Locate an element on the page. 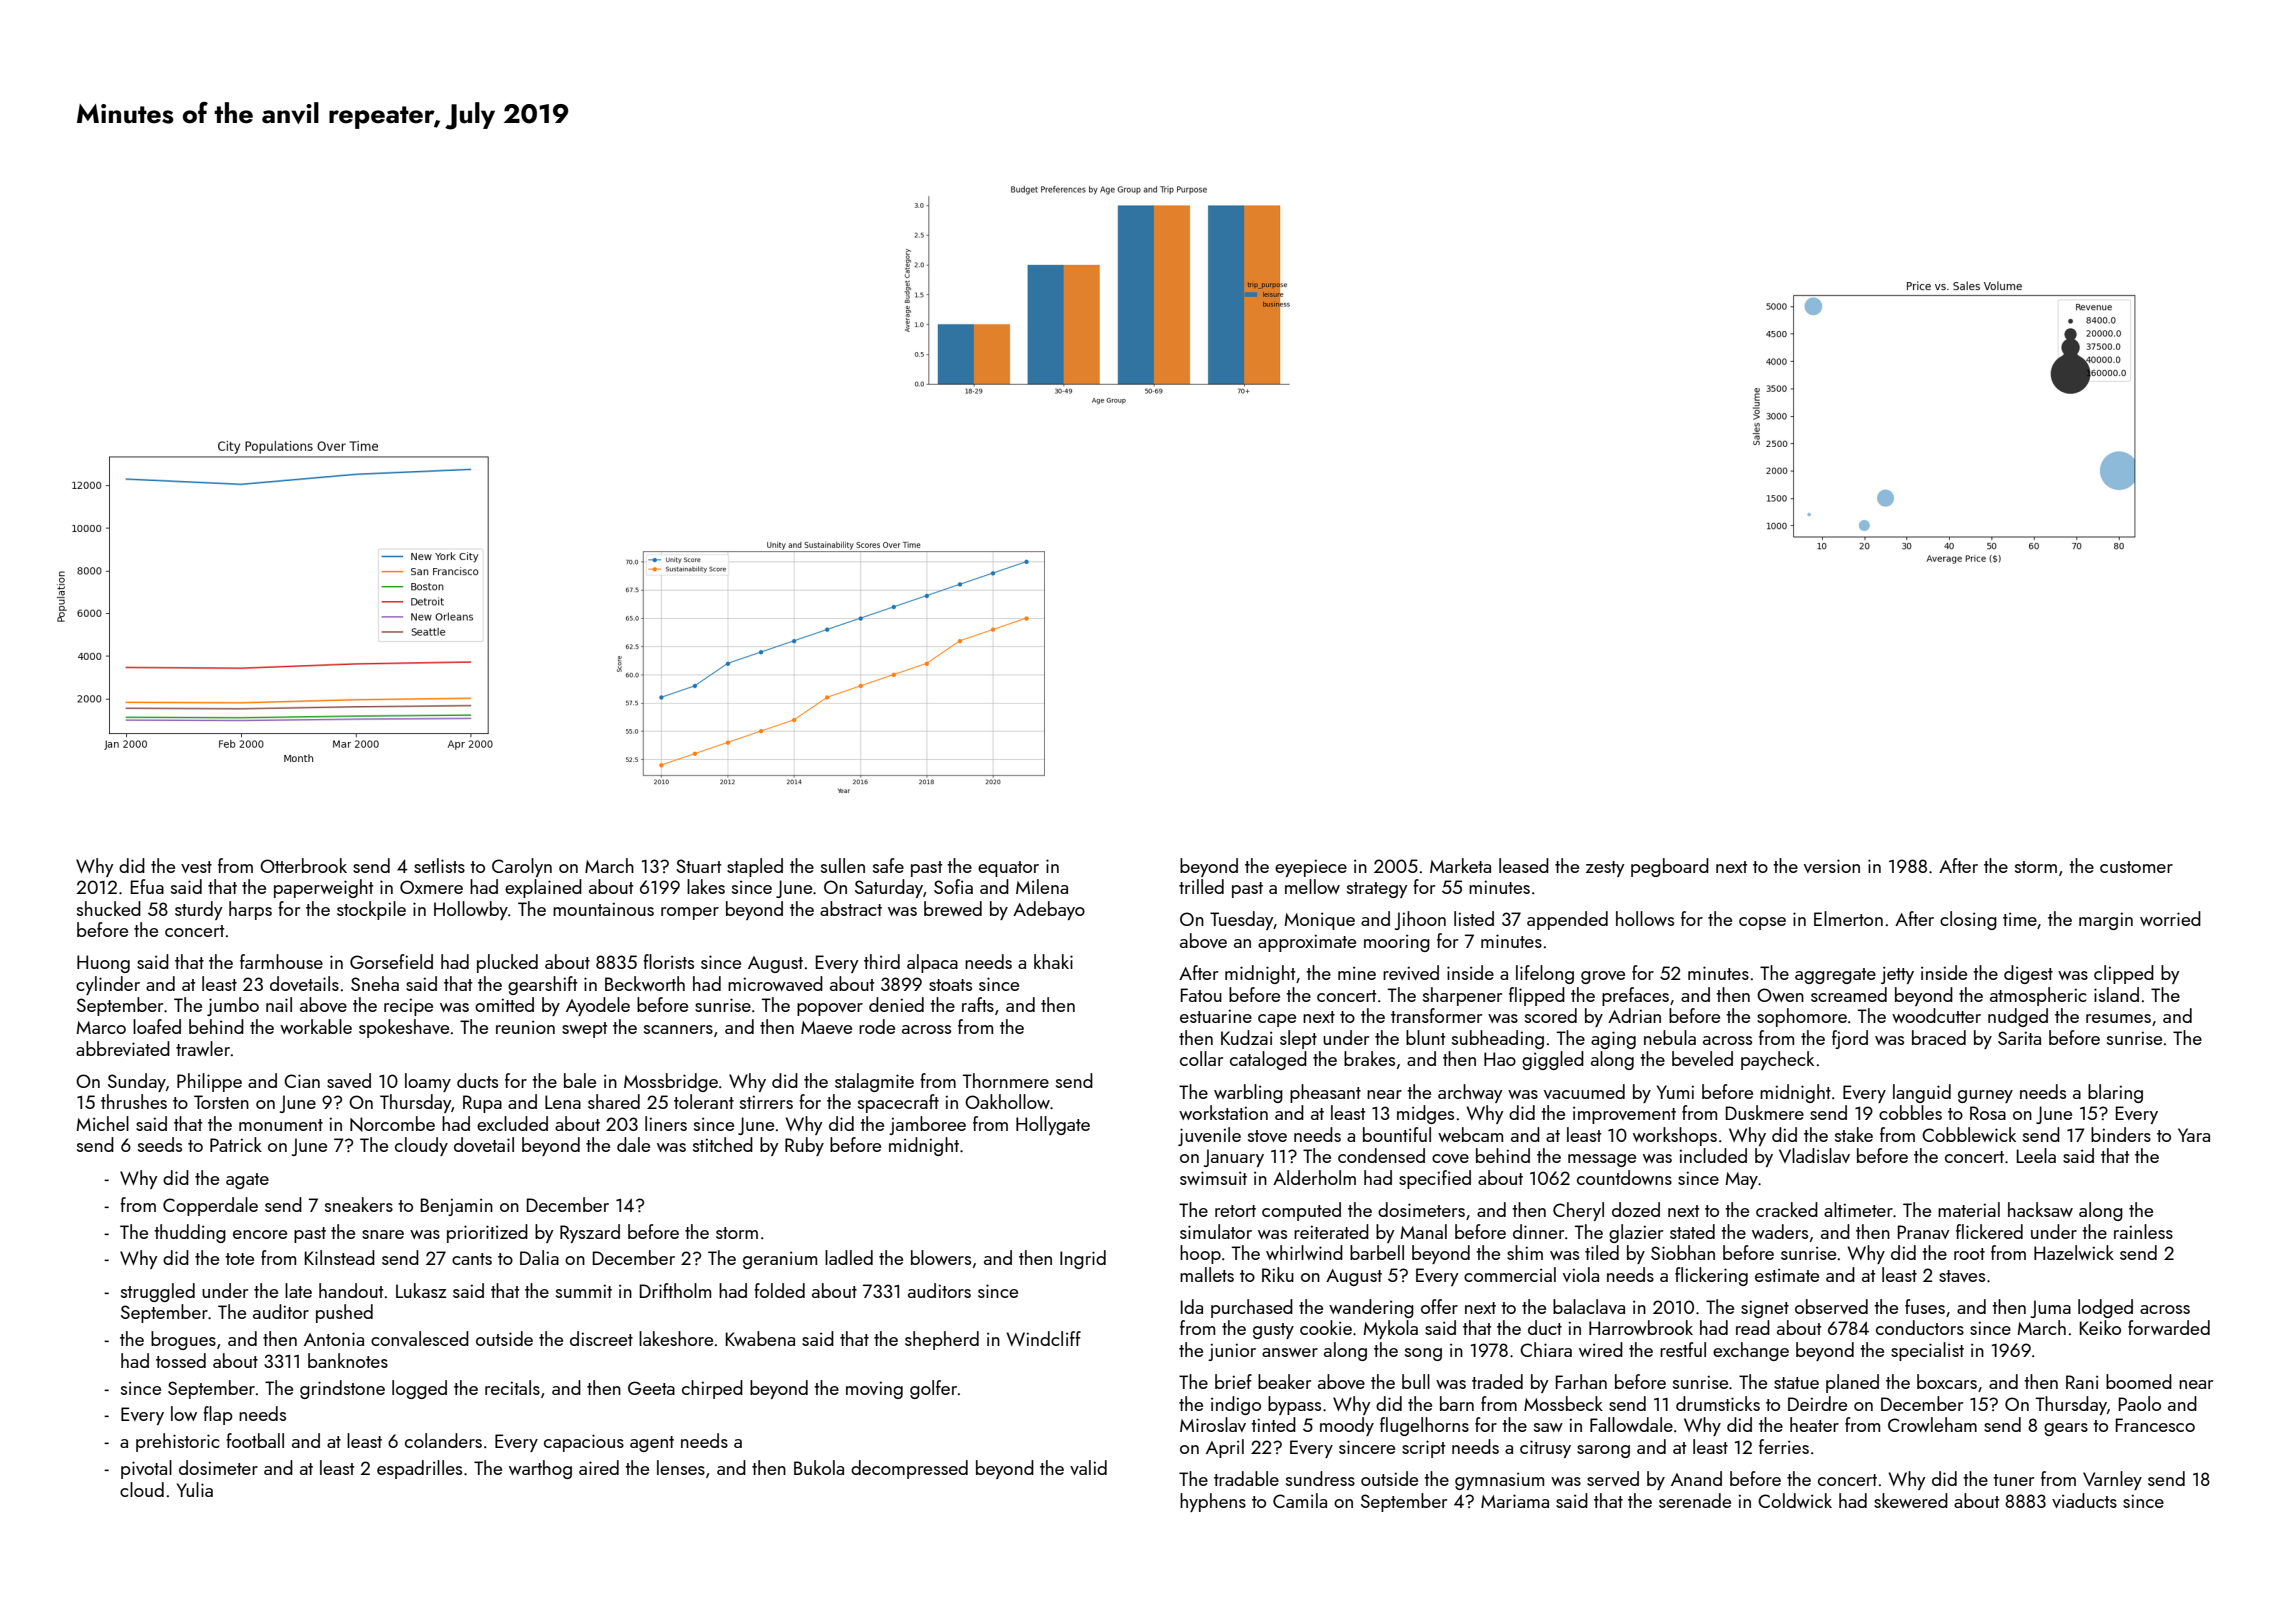 This image has height=1620, width=2292. safe is located at coordinates (888, 865).
